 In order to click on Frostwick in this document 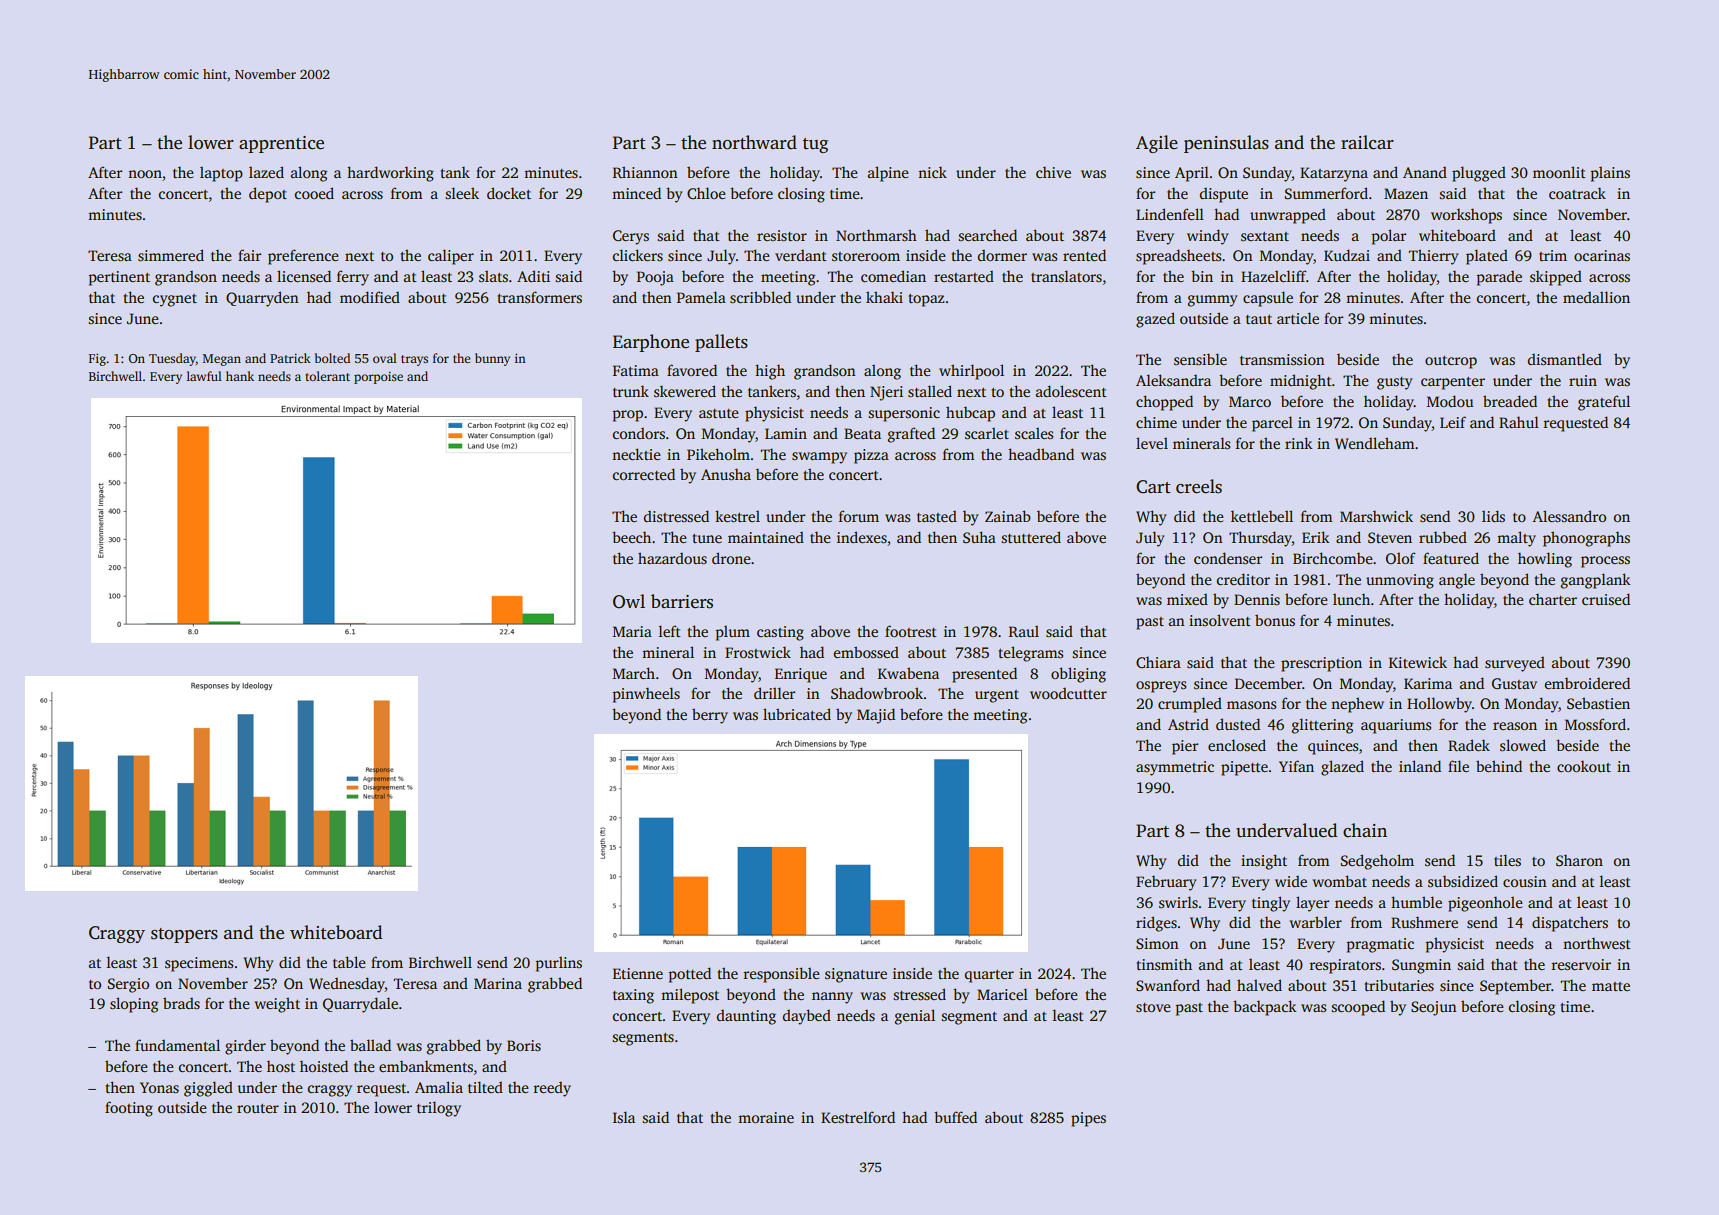, I will do `click(758, 652)`.
